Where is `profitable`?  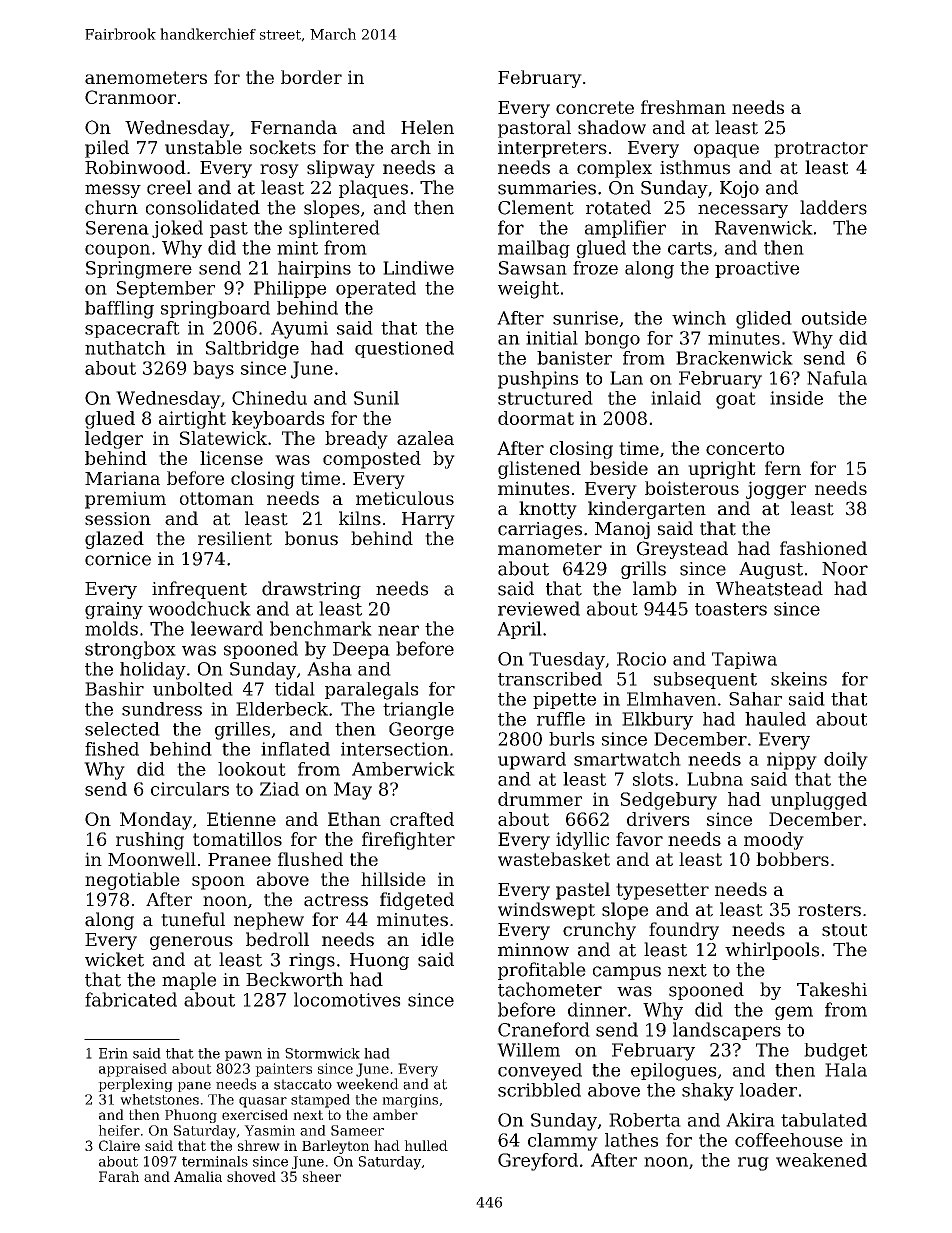 profitable is located at coordinates (542, 971).
